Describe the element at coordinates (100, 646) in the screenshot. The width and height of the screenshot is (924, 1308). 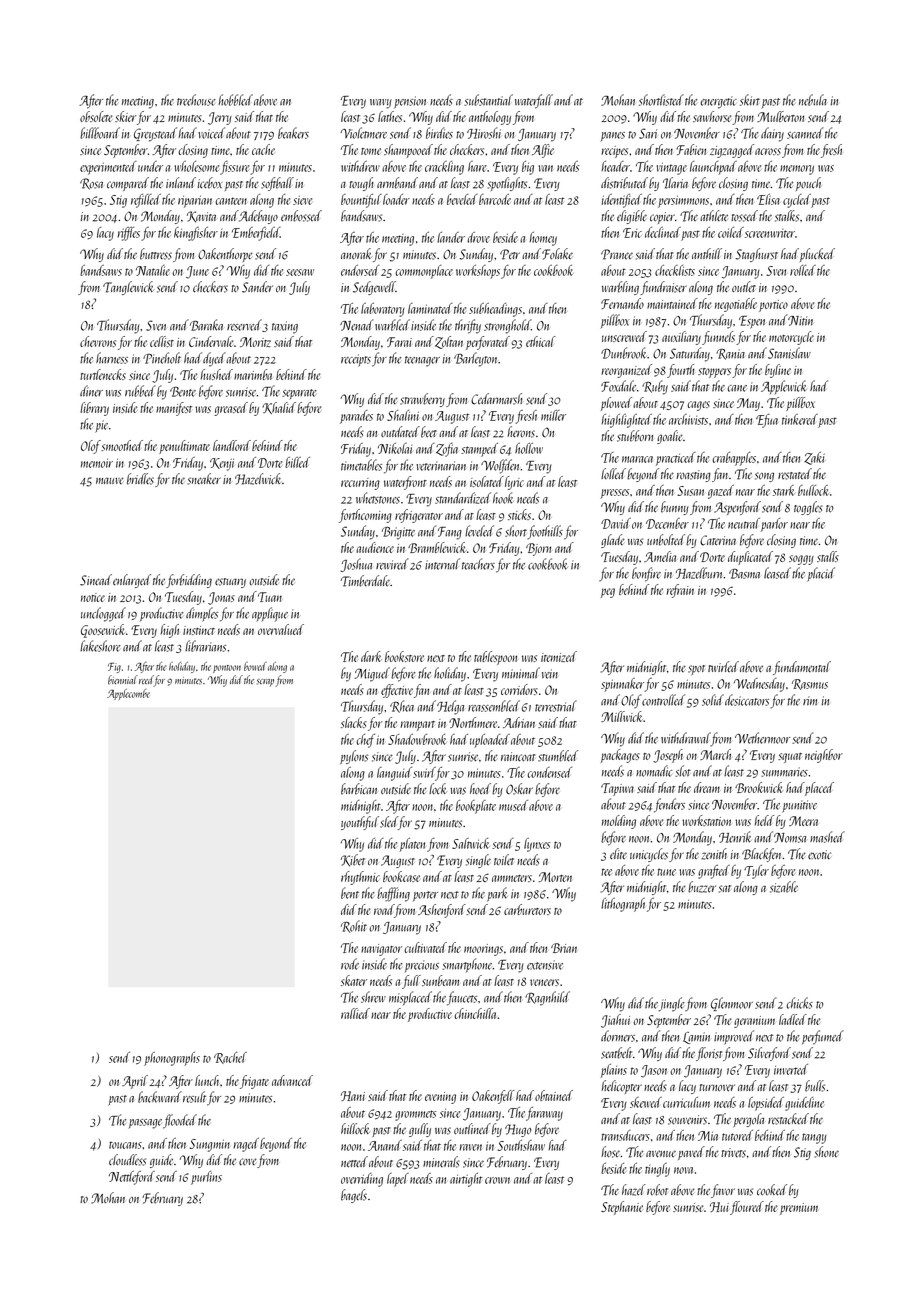
I see `lakeshore` at that location.
